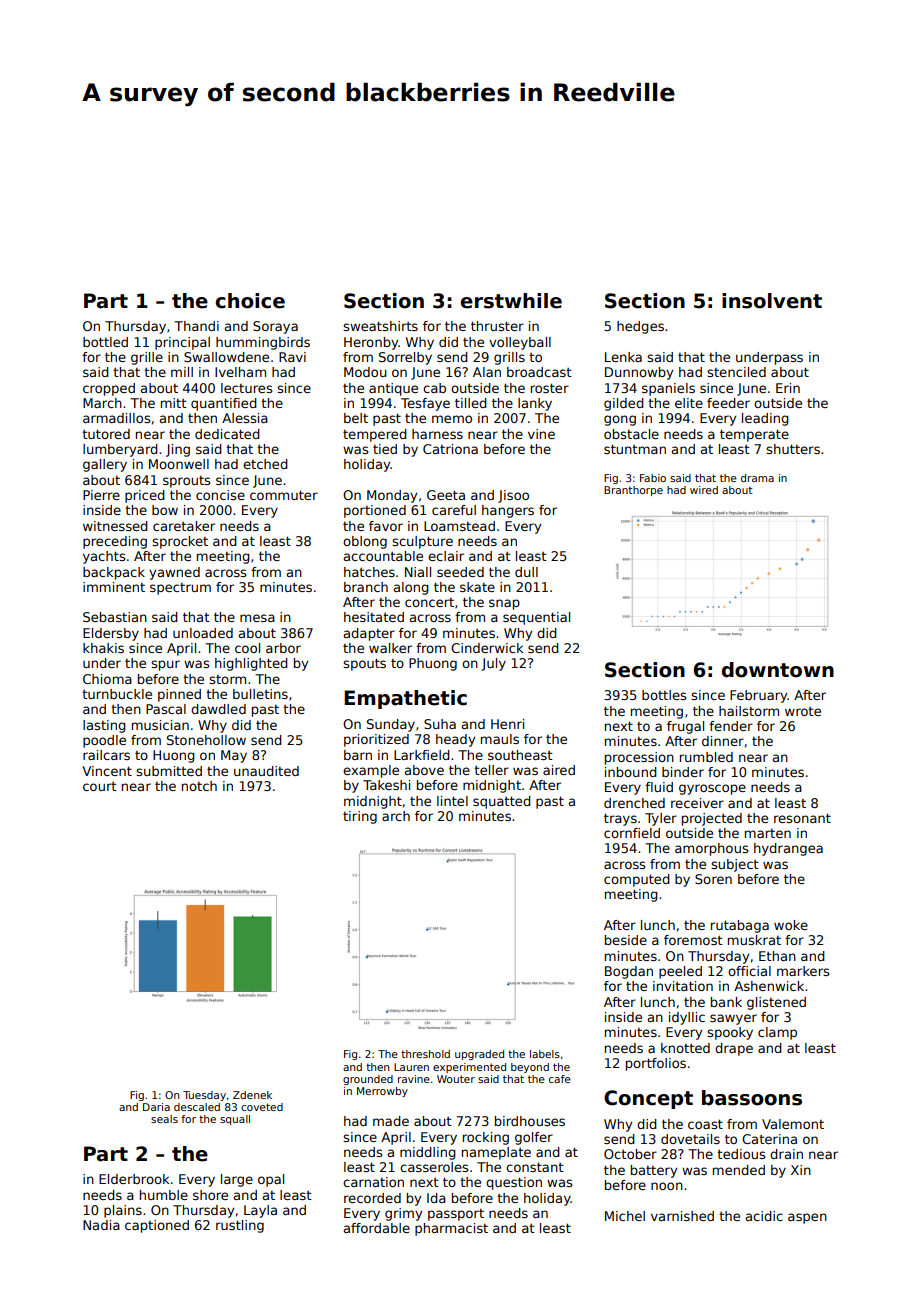  I want to click on markers, so click(803, 971).
